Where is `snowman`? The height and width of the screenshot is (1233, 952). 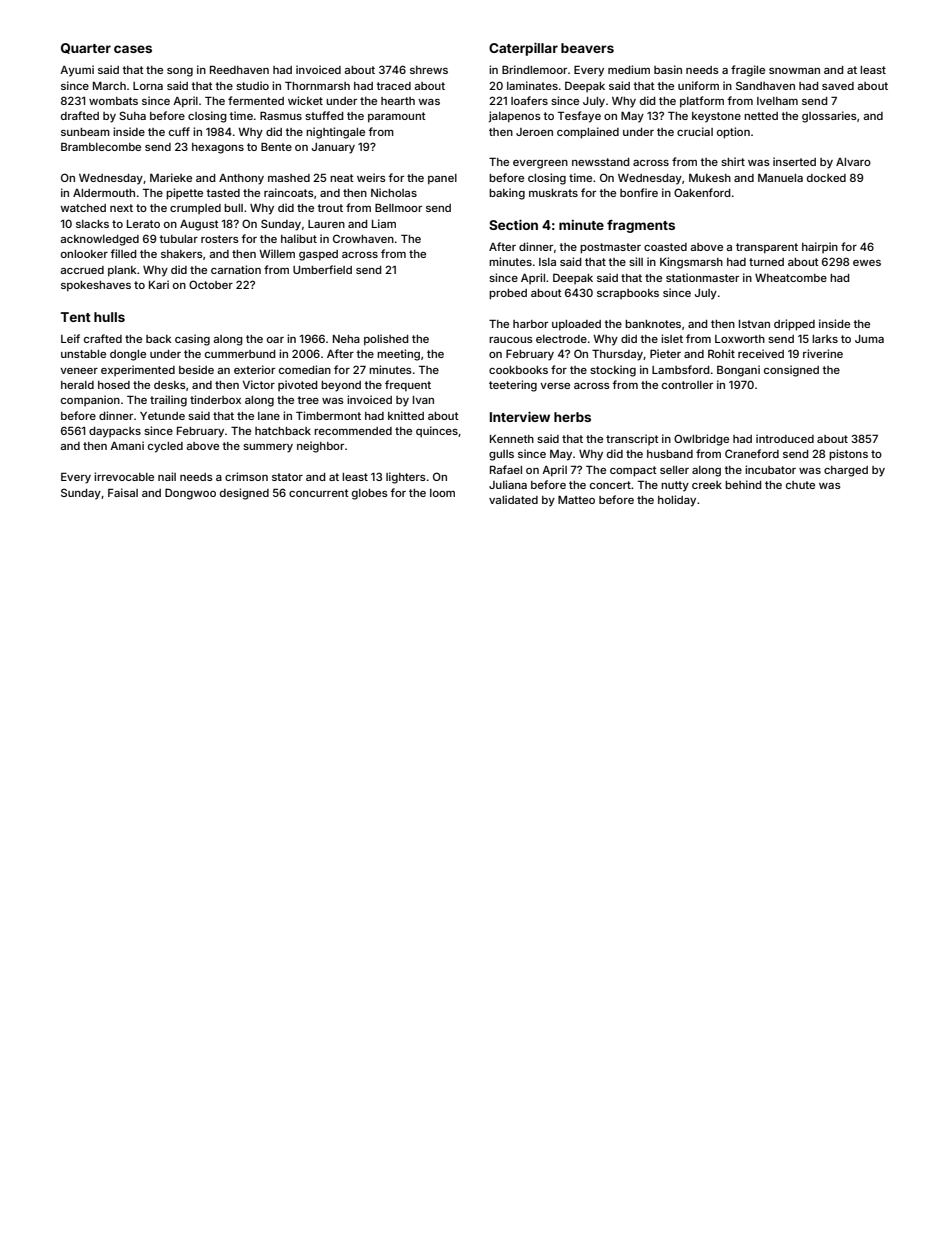
snowman is located at coordinates (794, 71).
